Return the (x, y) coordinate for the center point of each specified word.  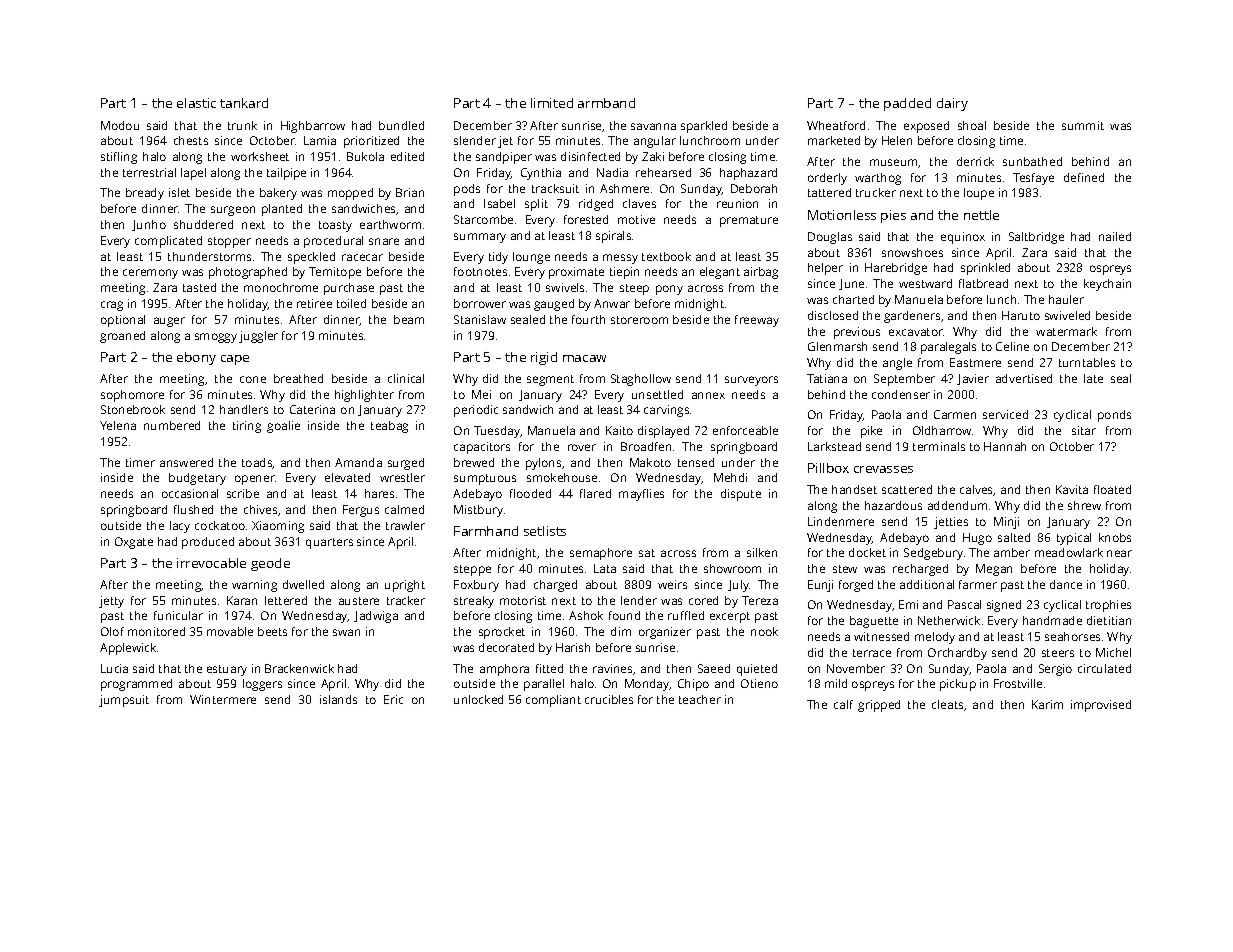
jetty (111, 602)
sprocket (502, 633)
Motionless (842, 215)
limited (552, 103)
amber (1012, 552)
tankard (244, 103)
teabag (389, 427)
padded (907, 104)
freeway (757, 321)
